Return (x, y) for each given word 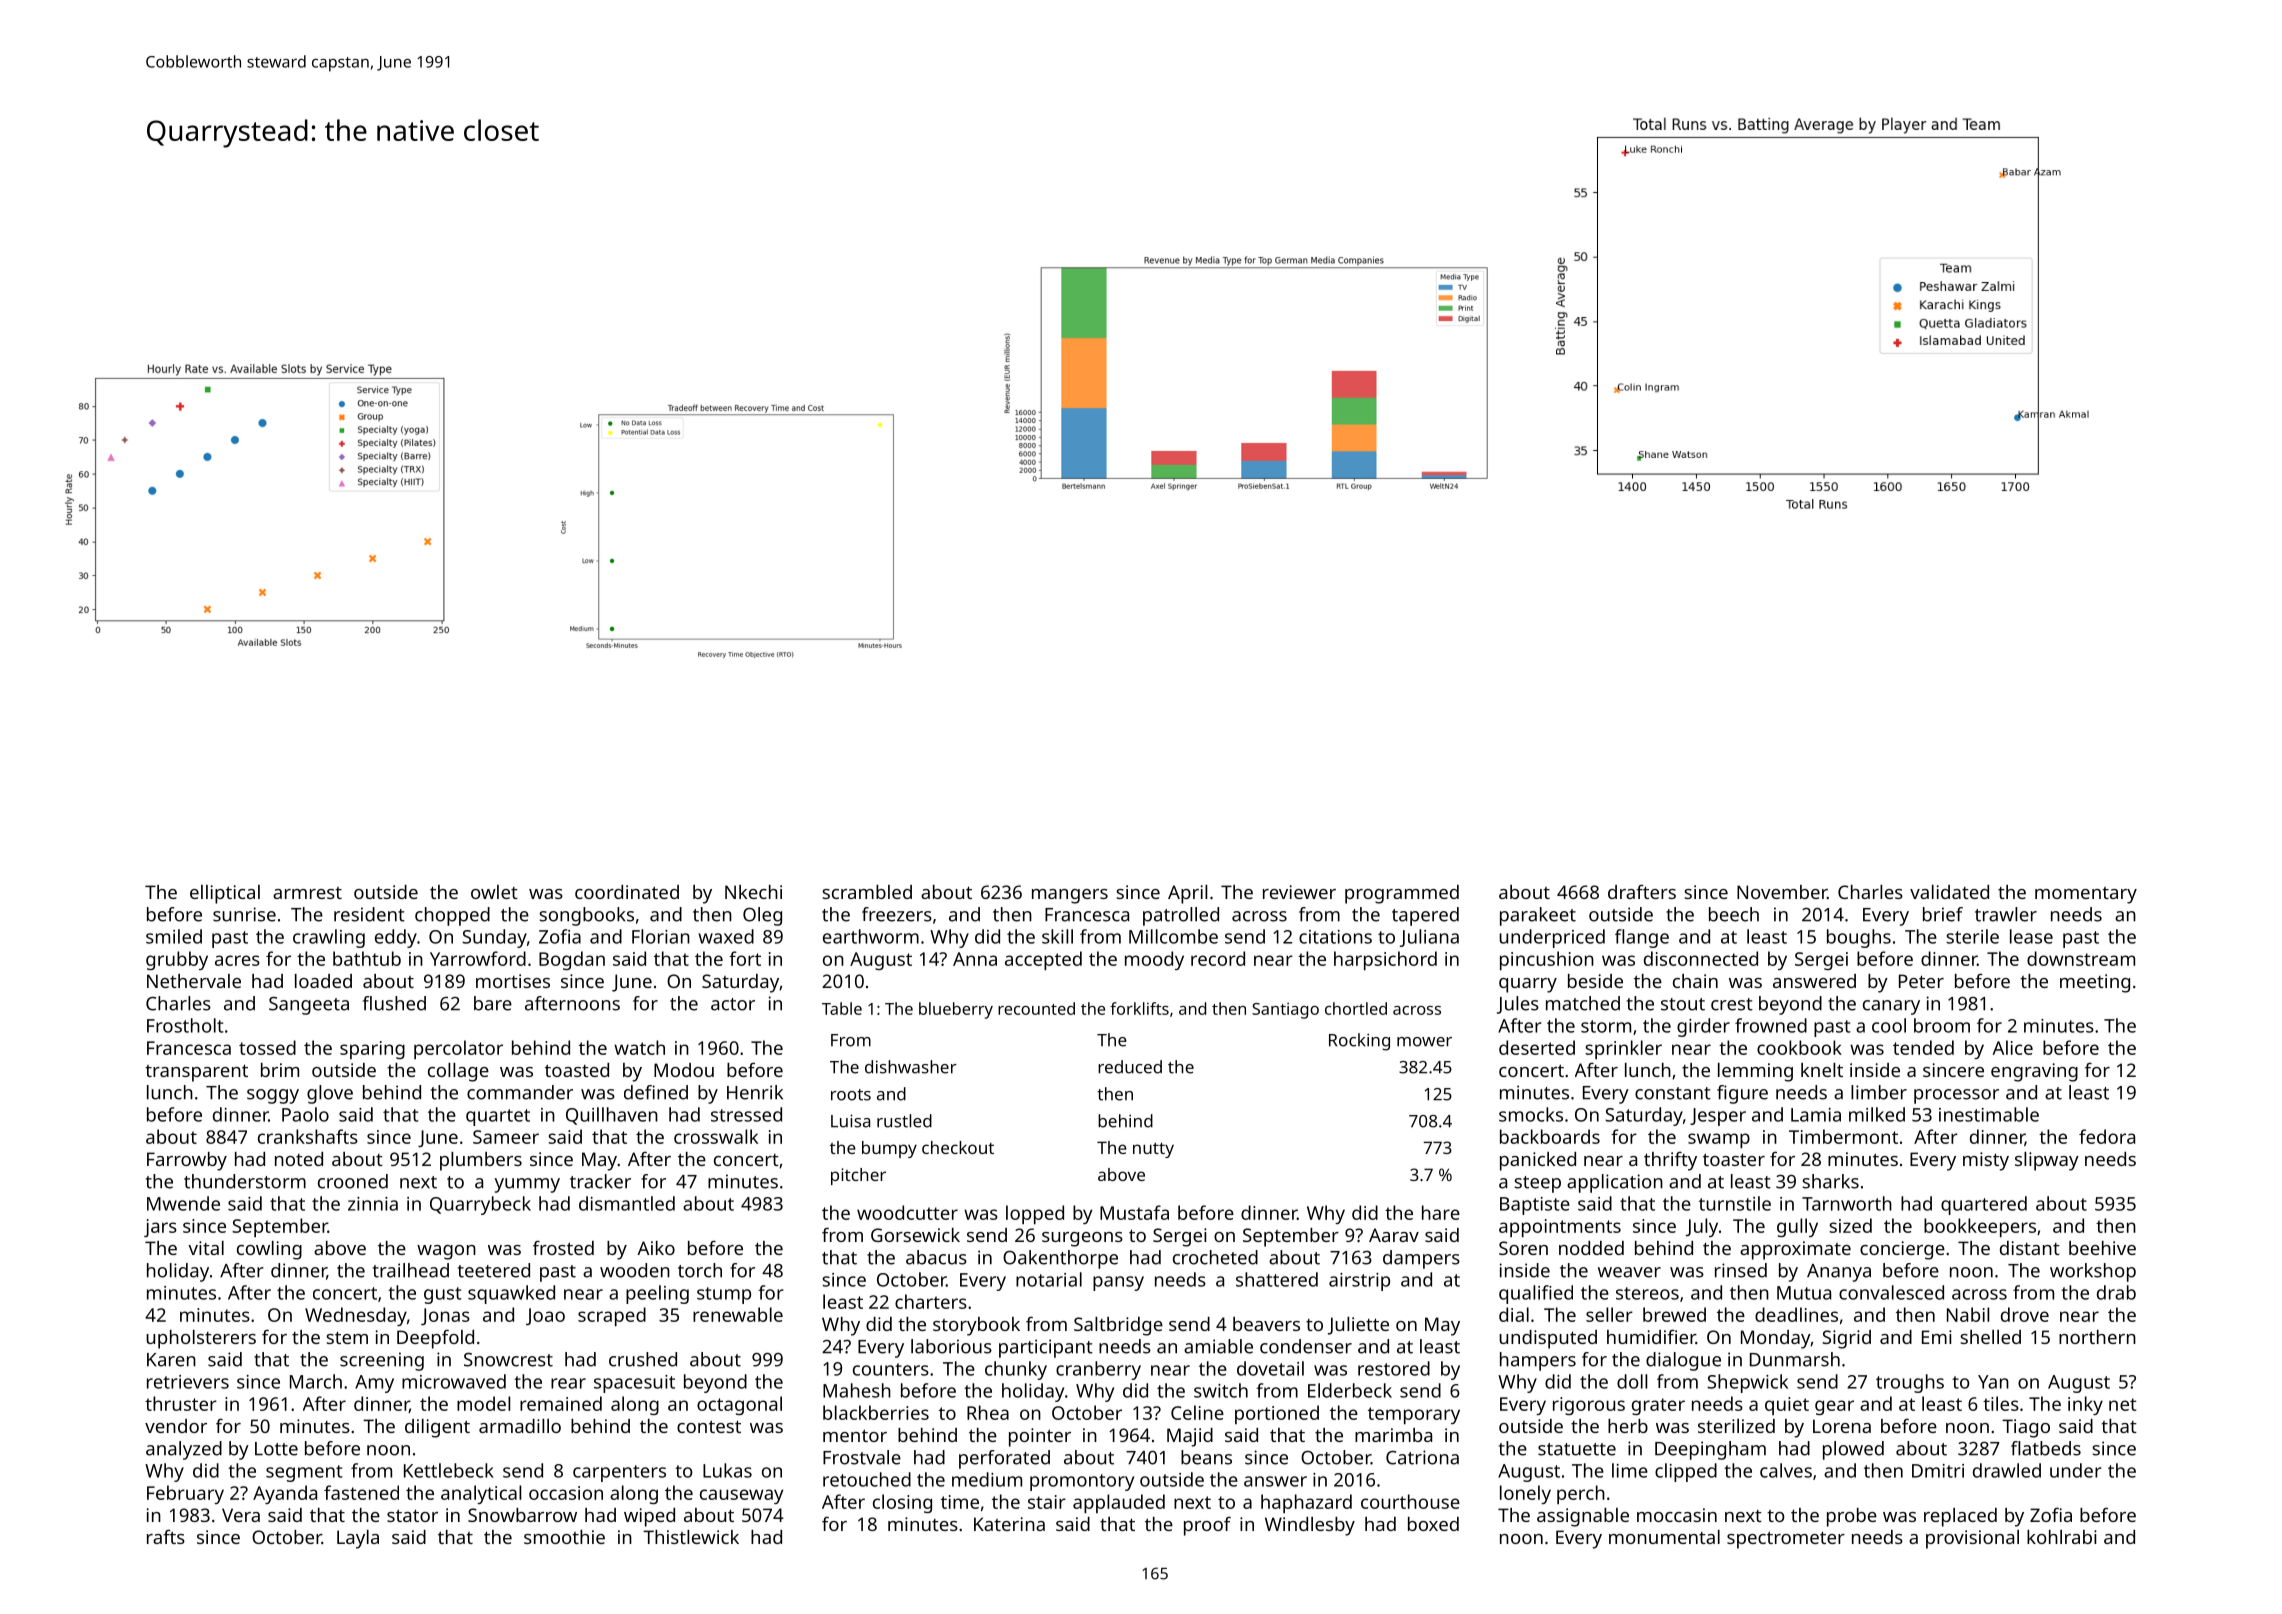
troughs (1910, 1383)
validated (1949, 892)
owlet (494, 892)
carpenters (619, 1473)
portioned (1277, 1414)
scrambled (867, 892)
